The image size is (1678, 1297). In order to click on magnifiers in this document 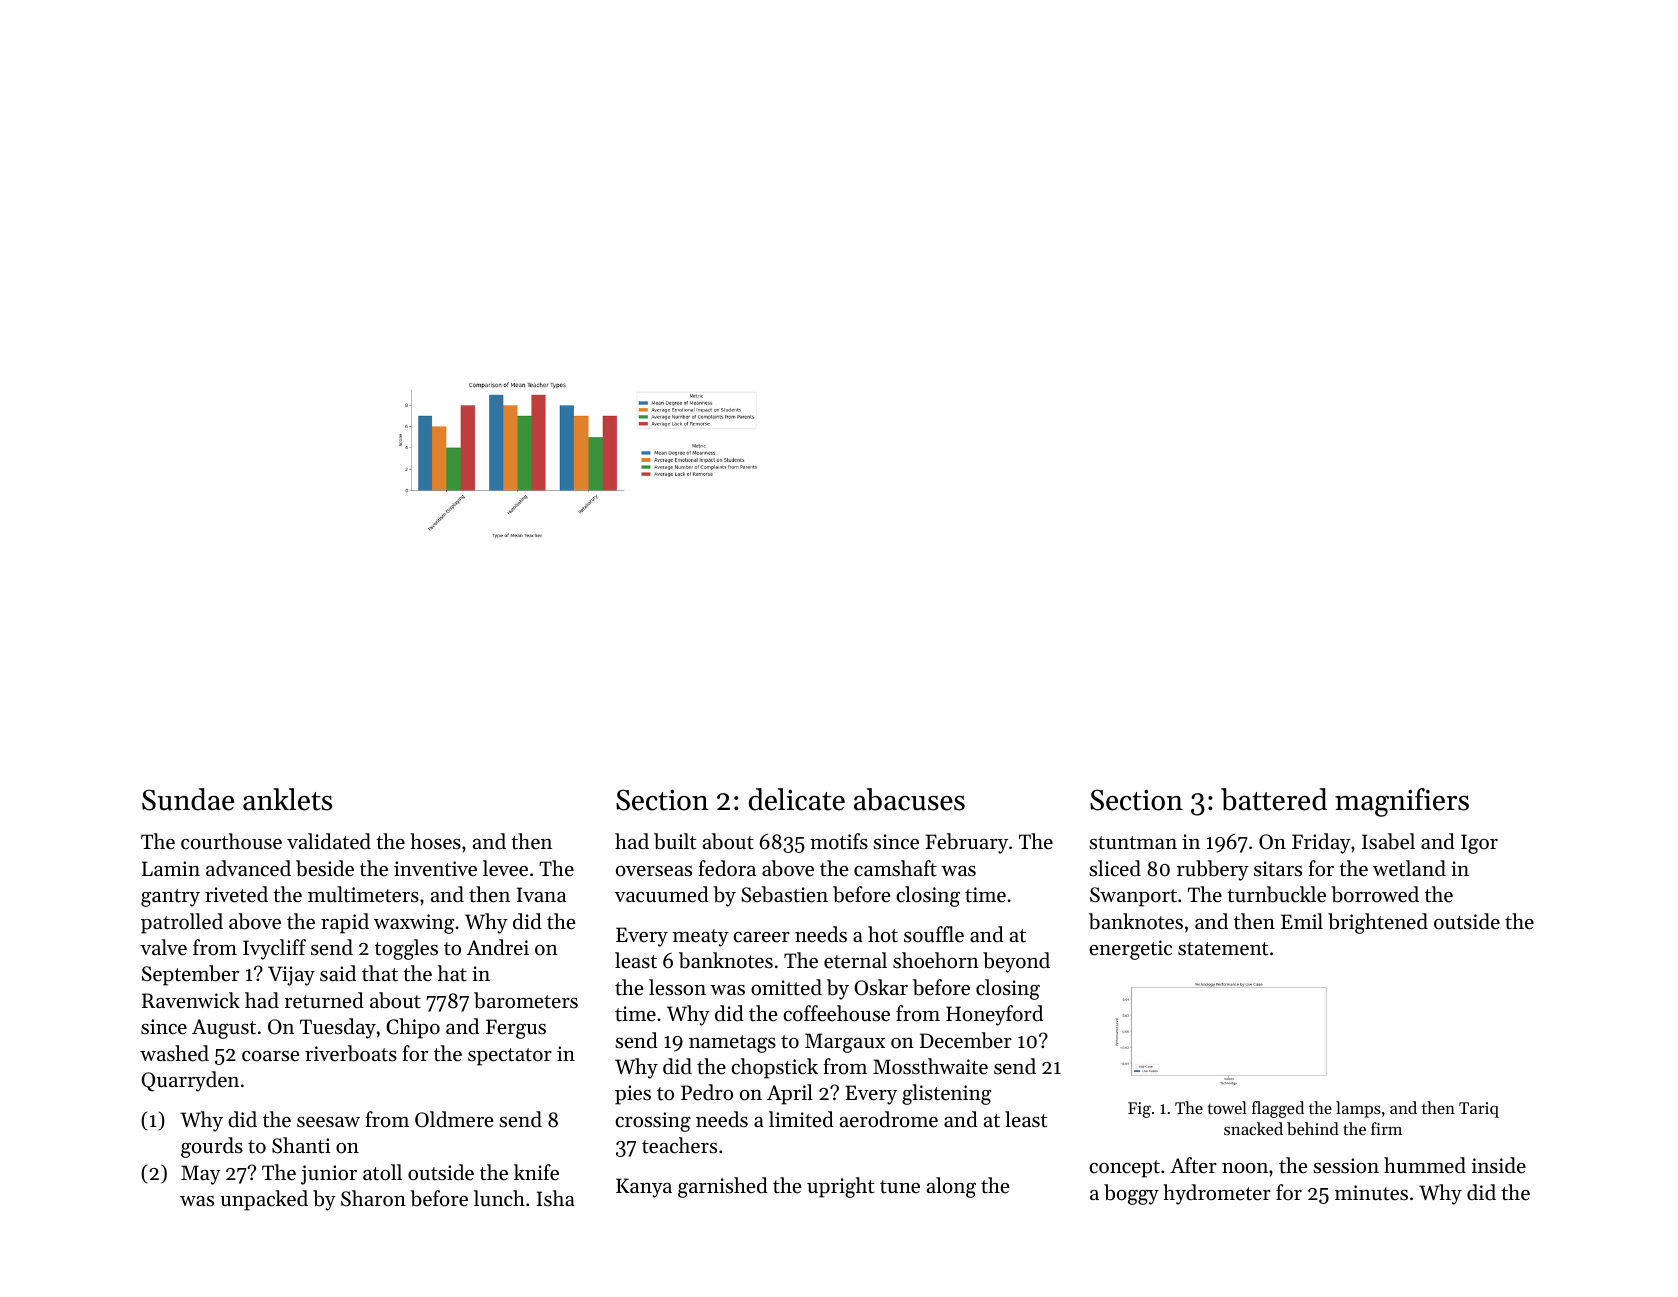, I will do `click(1402, 802)`.
